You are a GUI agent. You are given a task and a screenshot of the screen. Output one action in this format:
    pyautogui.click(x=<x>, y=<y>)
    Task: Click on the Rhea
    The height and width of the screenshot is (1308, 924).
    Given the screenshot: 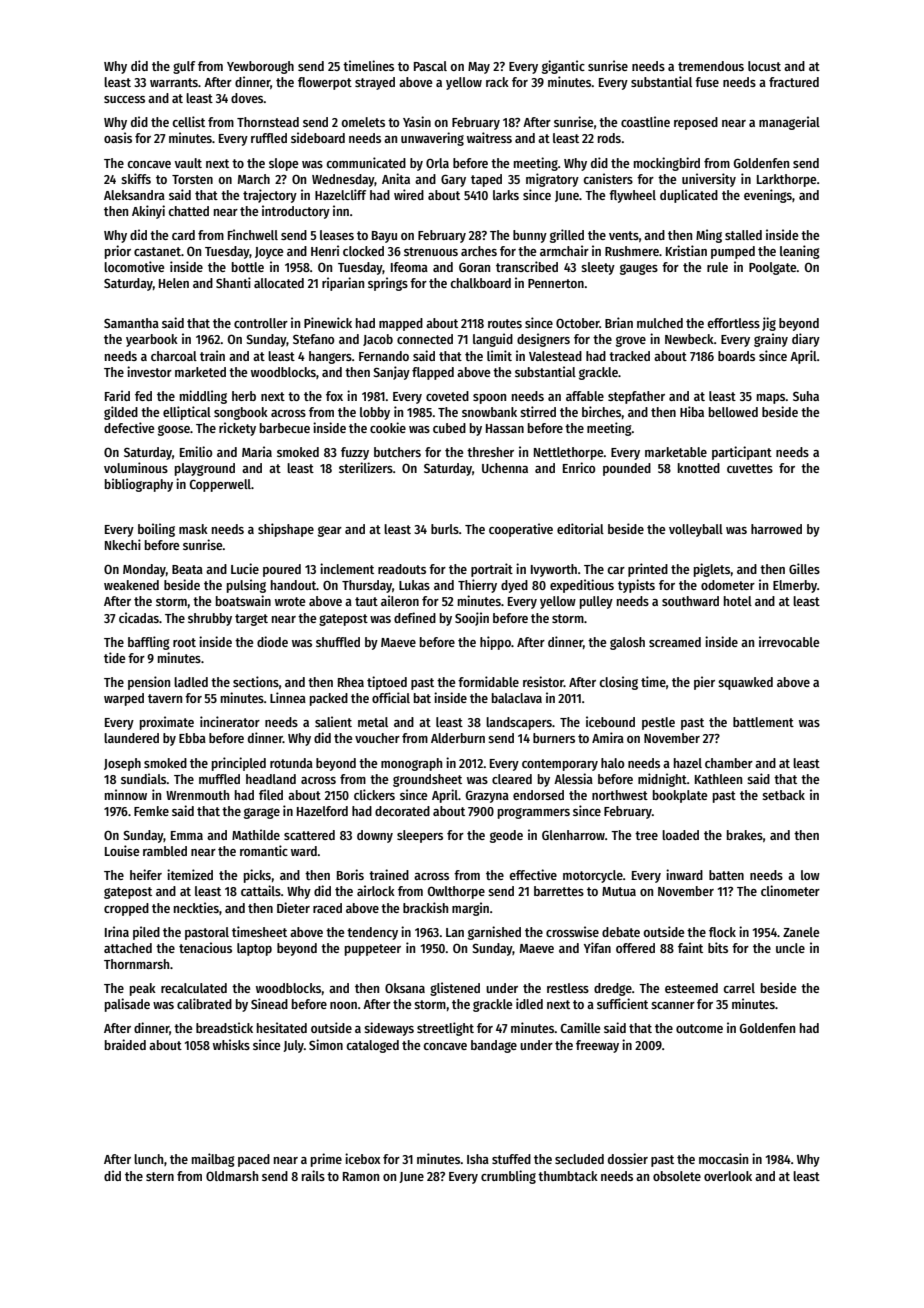 What is the action you would take?
    pyautogui.click(x=351, y=682)
